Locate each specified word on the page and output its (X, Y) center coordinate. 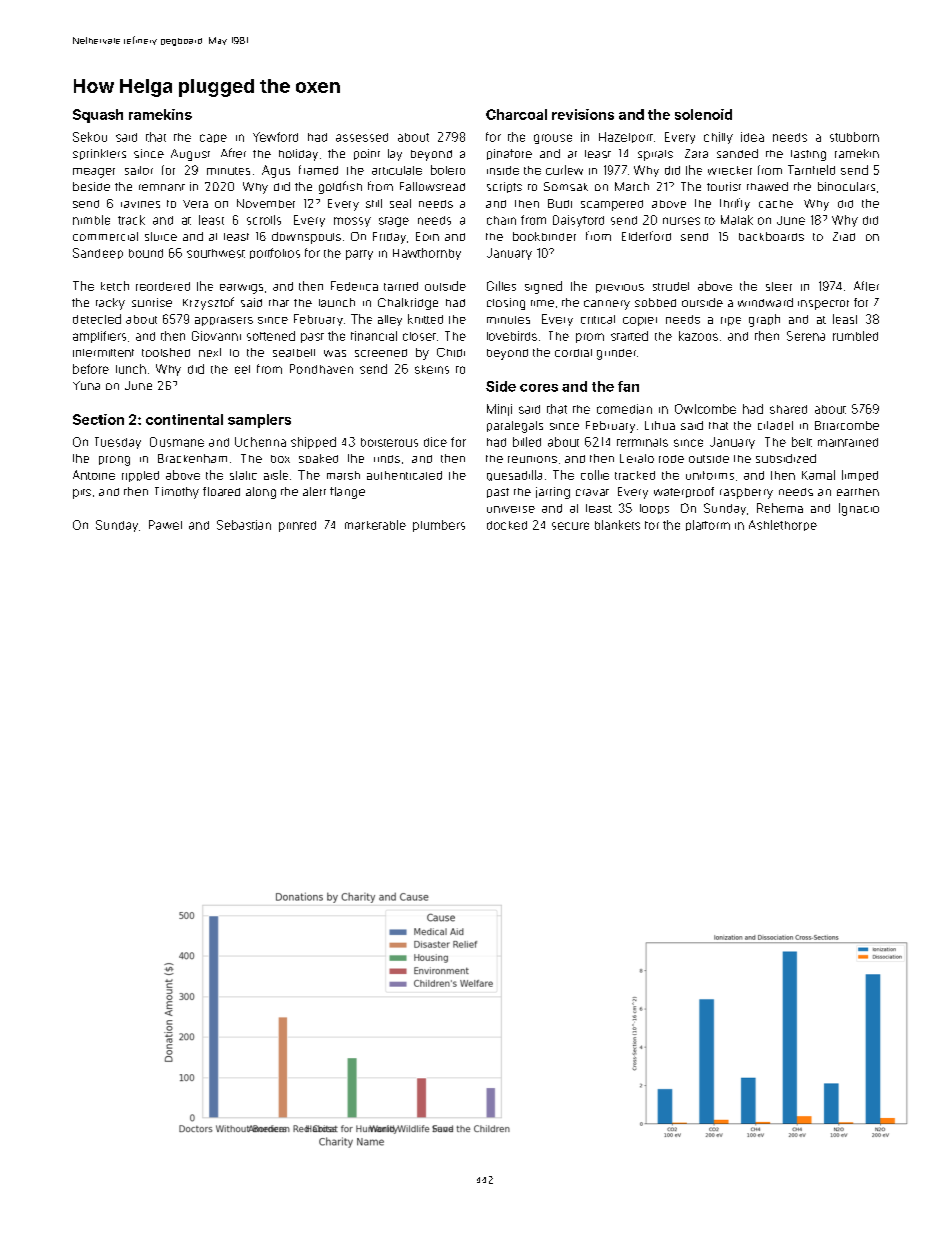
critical (598, 319)
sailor (139, 170)
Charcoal (516, 114)
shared (788, 409)
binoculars (846, 186)
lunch (131, 369)
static (243, 475)
